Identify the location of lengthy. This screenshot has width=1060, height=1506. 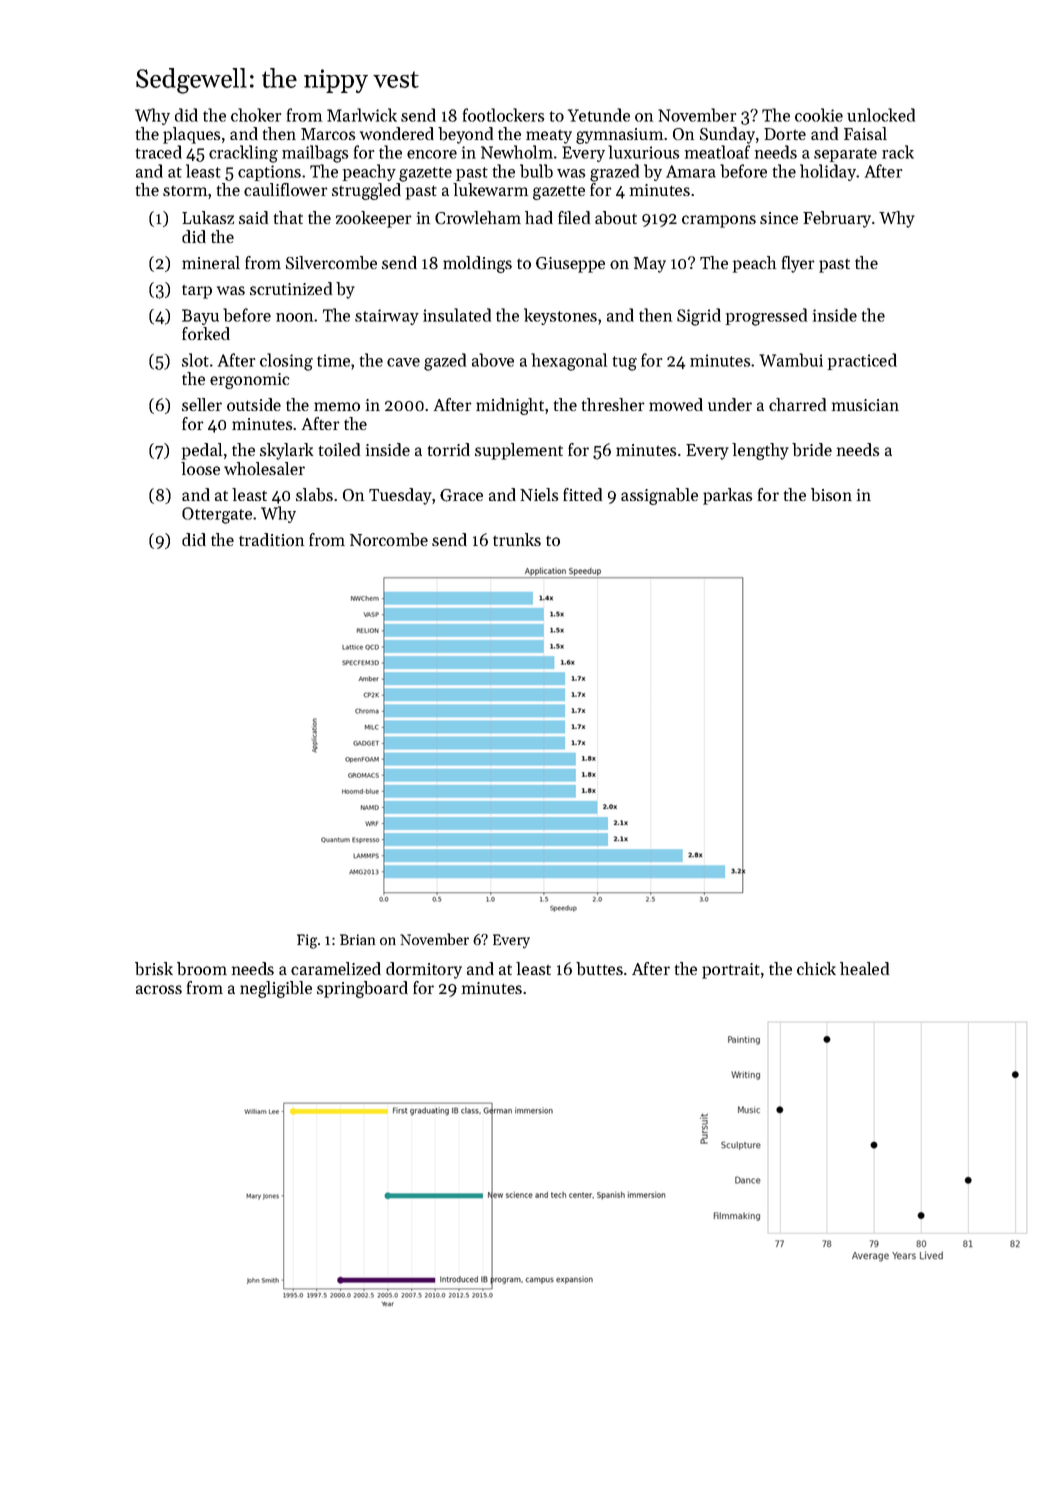
(760, 451).
